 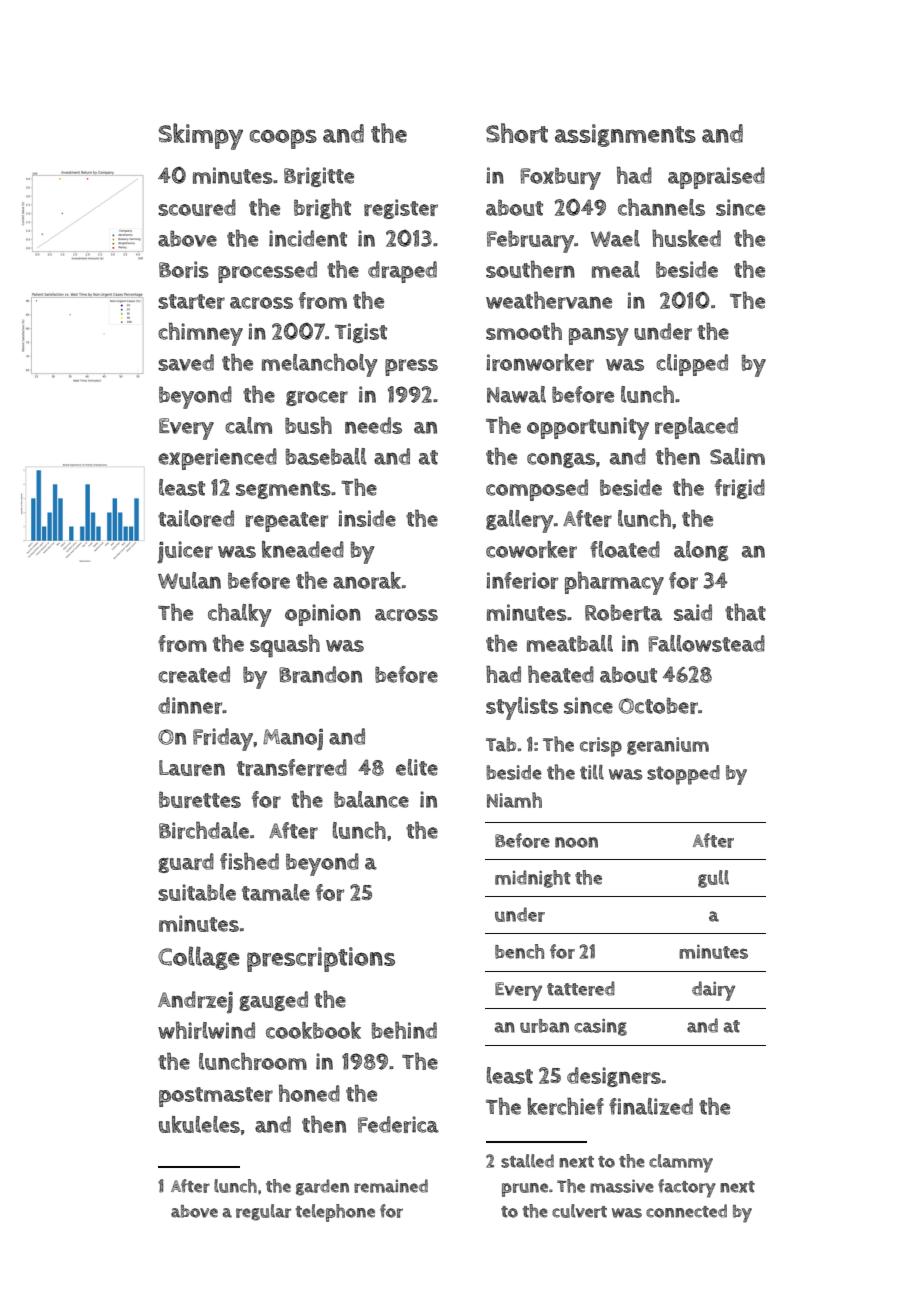 I want to click on gallery, so click(x=519, y=521).
